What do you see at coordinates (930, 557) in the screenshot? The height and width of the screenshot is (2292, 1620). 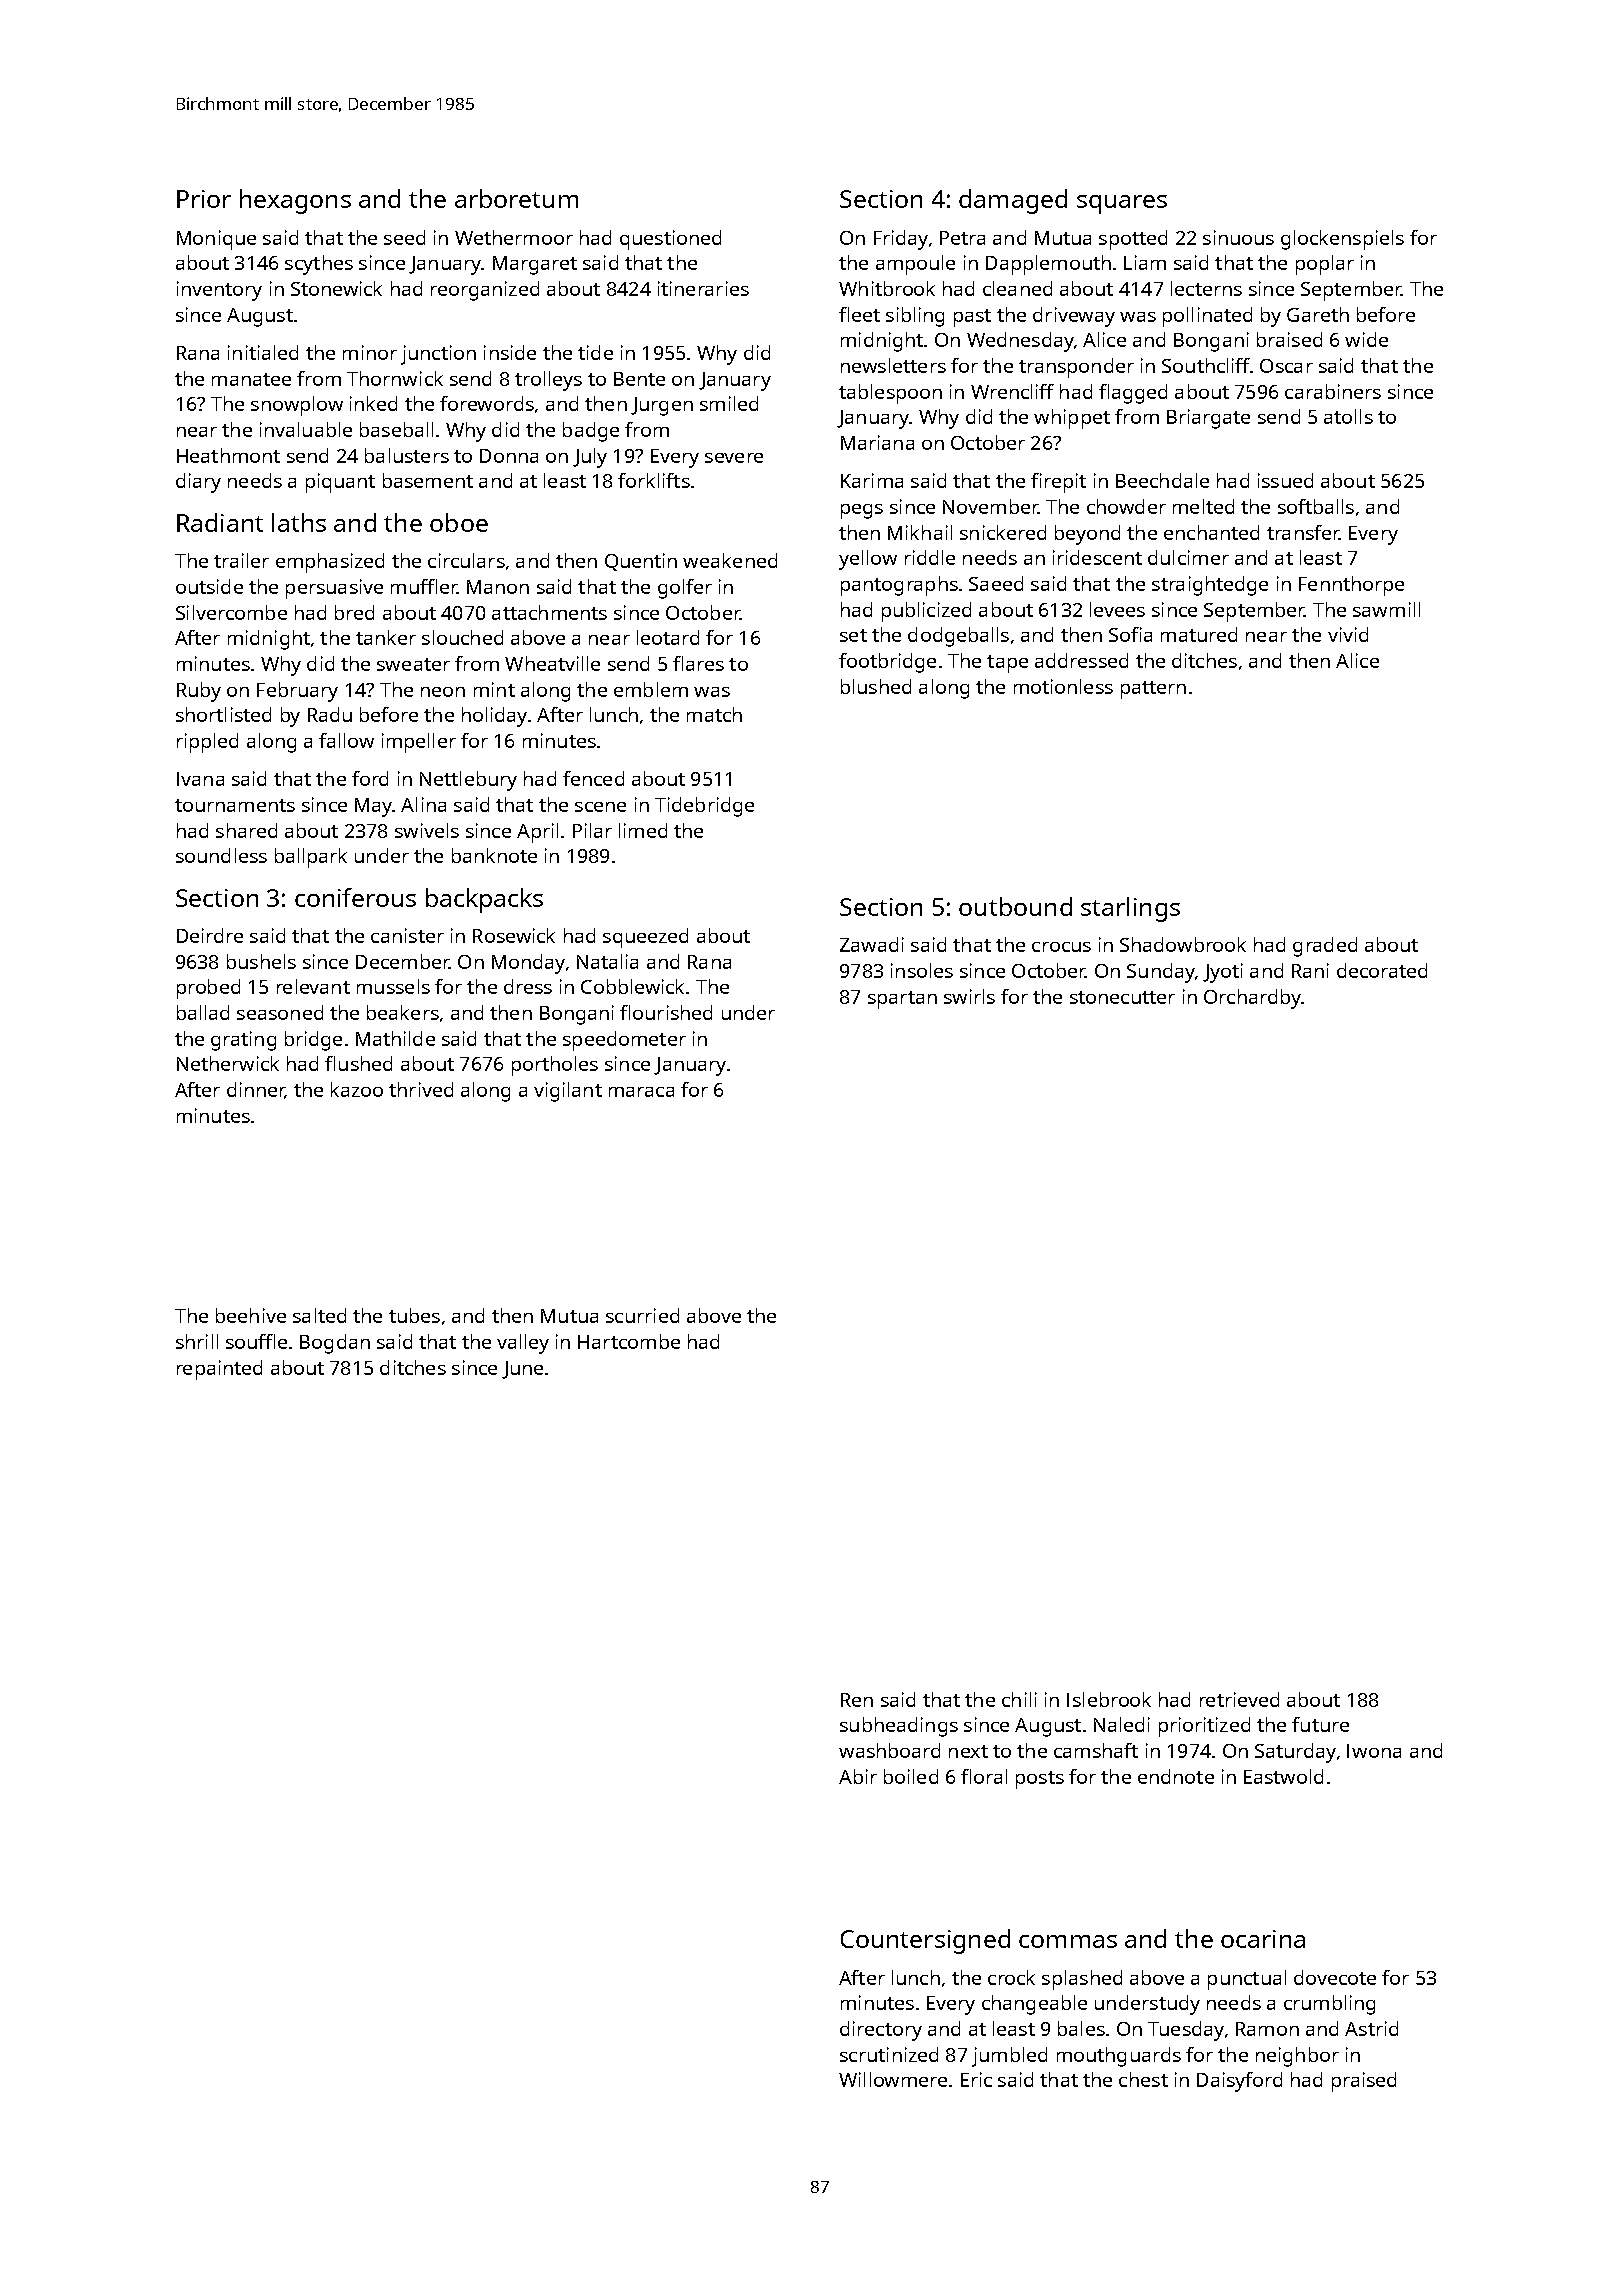 I see `riddle` at bounding box center [930, 557].
